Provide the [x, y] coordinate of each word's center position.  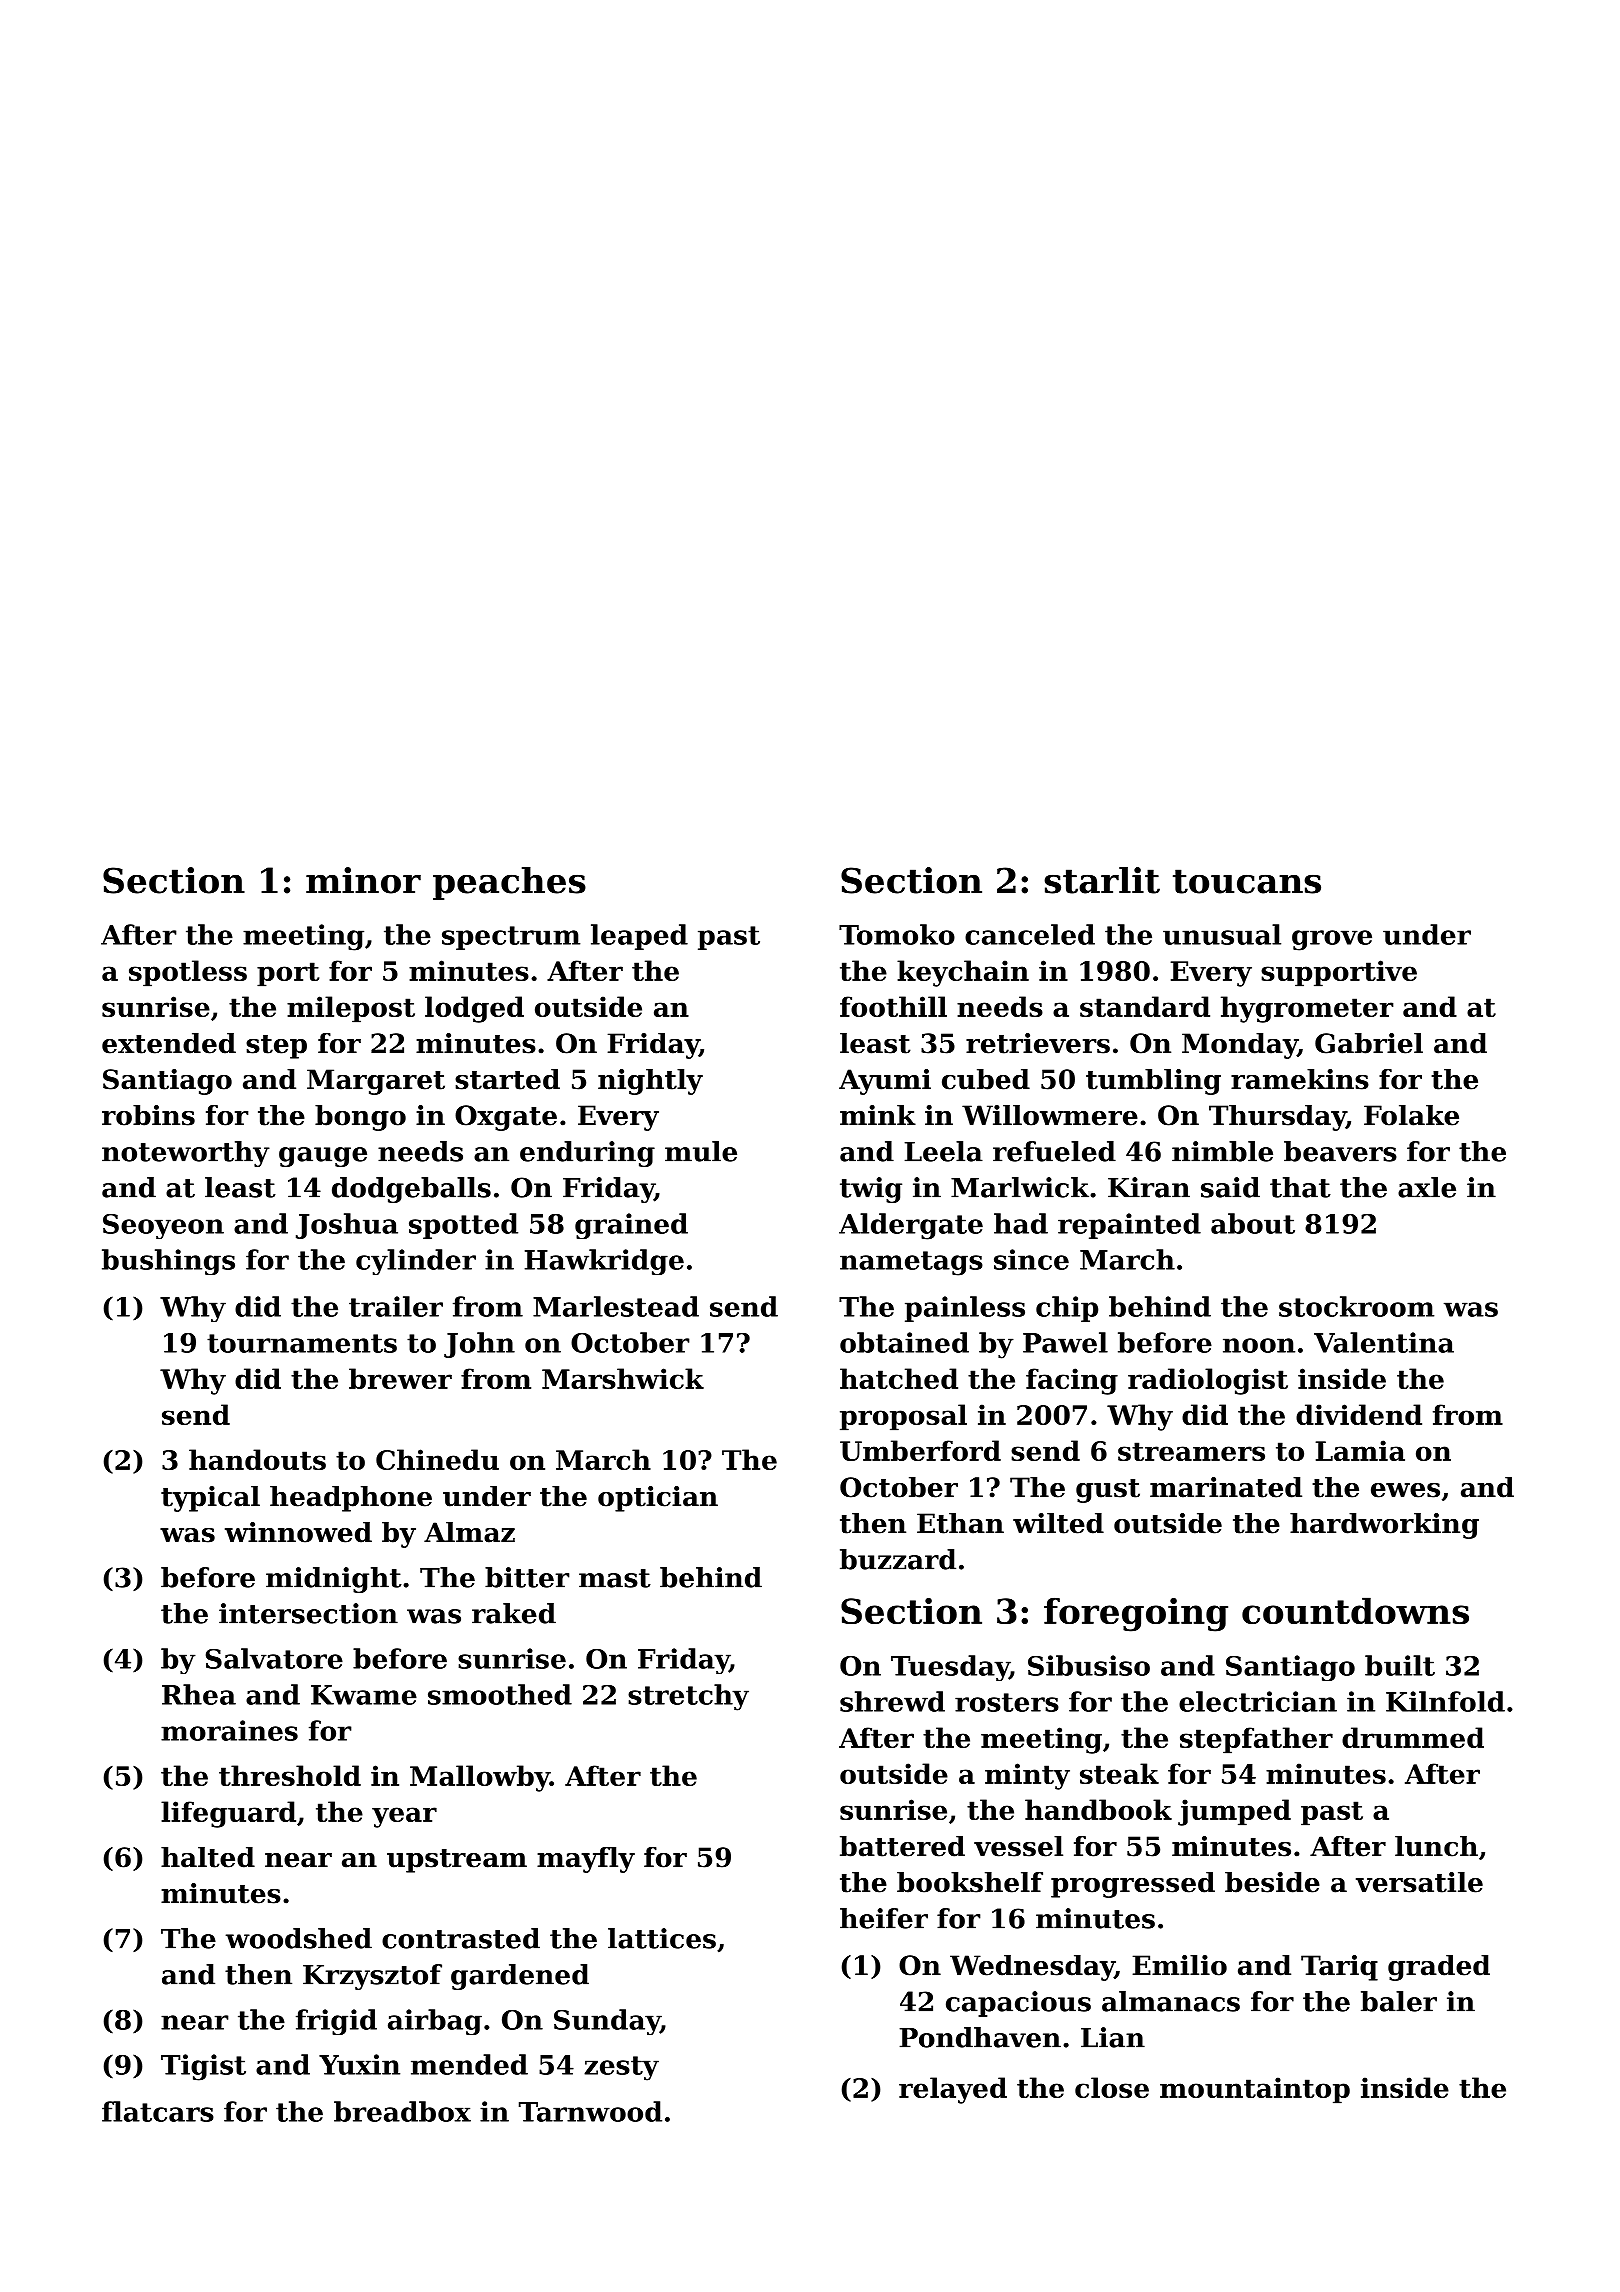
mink [878, 1115]
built [1400, 1665]
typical [210, 1499]
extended [169, 1043]
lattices [662, 1938]
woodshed [299, 1938]
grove [1332, 940]
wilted [1058, 1523]
